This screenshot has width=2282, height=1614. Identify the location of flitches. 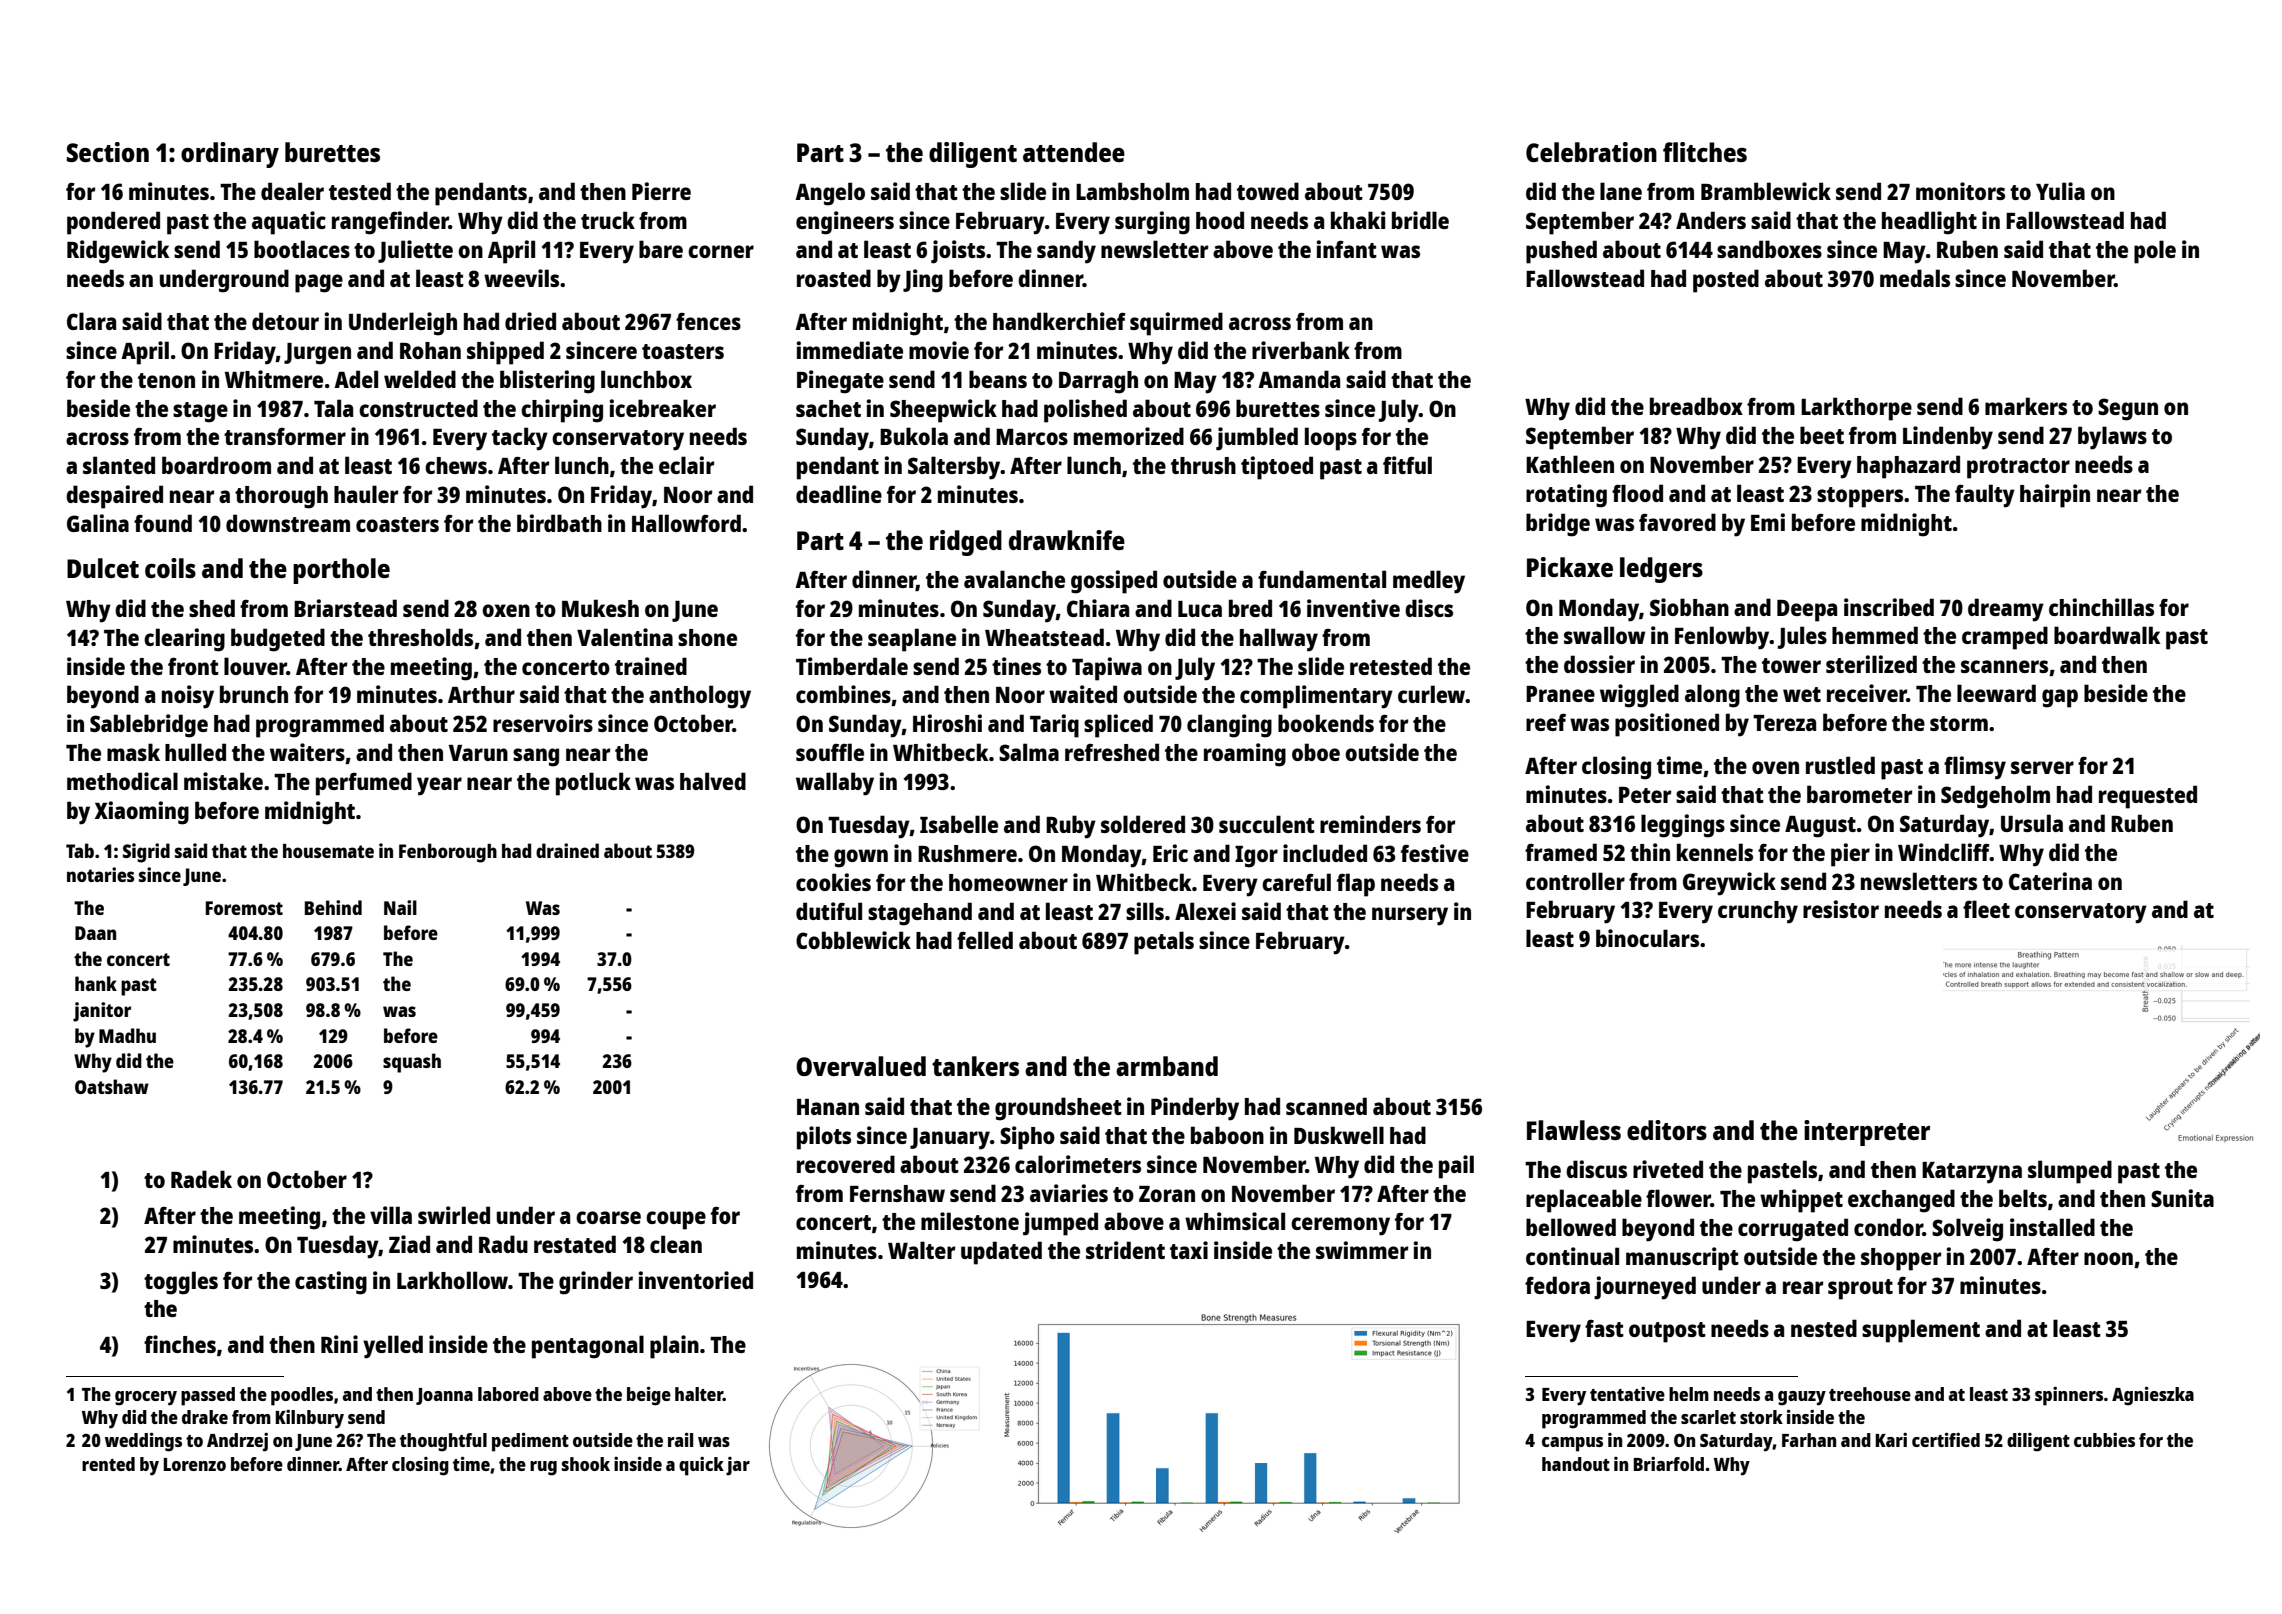
(1705, 152).
